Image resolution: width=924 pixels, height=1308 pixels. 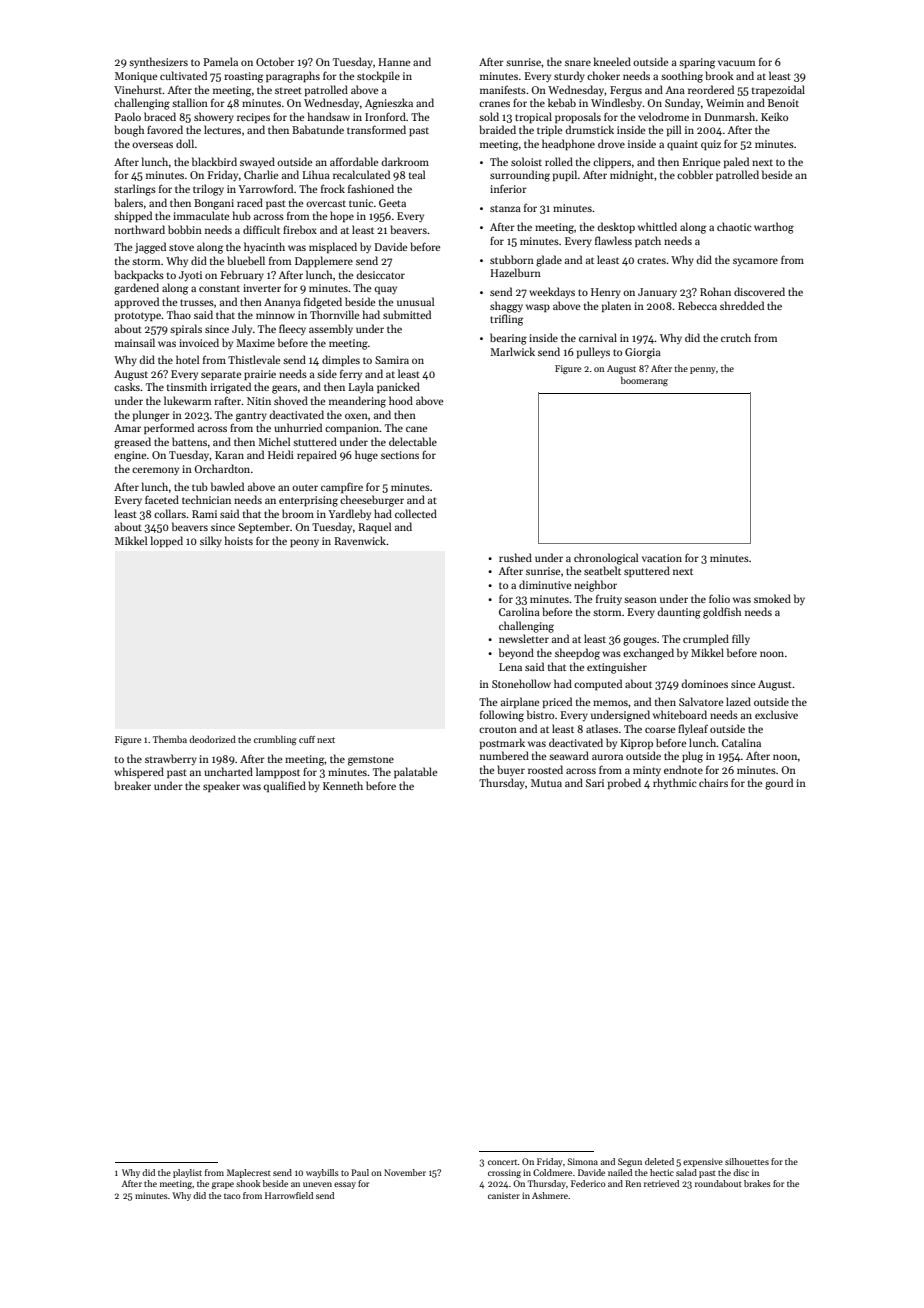 What do you see at coordinates (504, 1195) in the screenshot?
I see `canister` at bounding box center [504, 1195].
